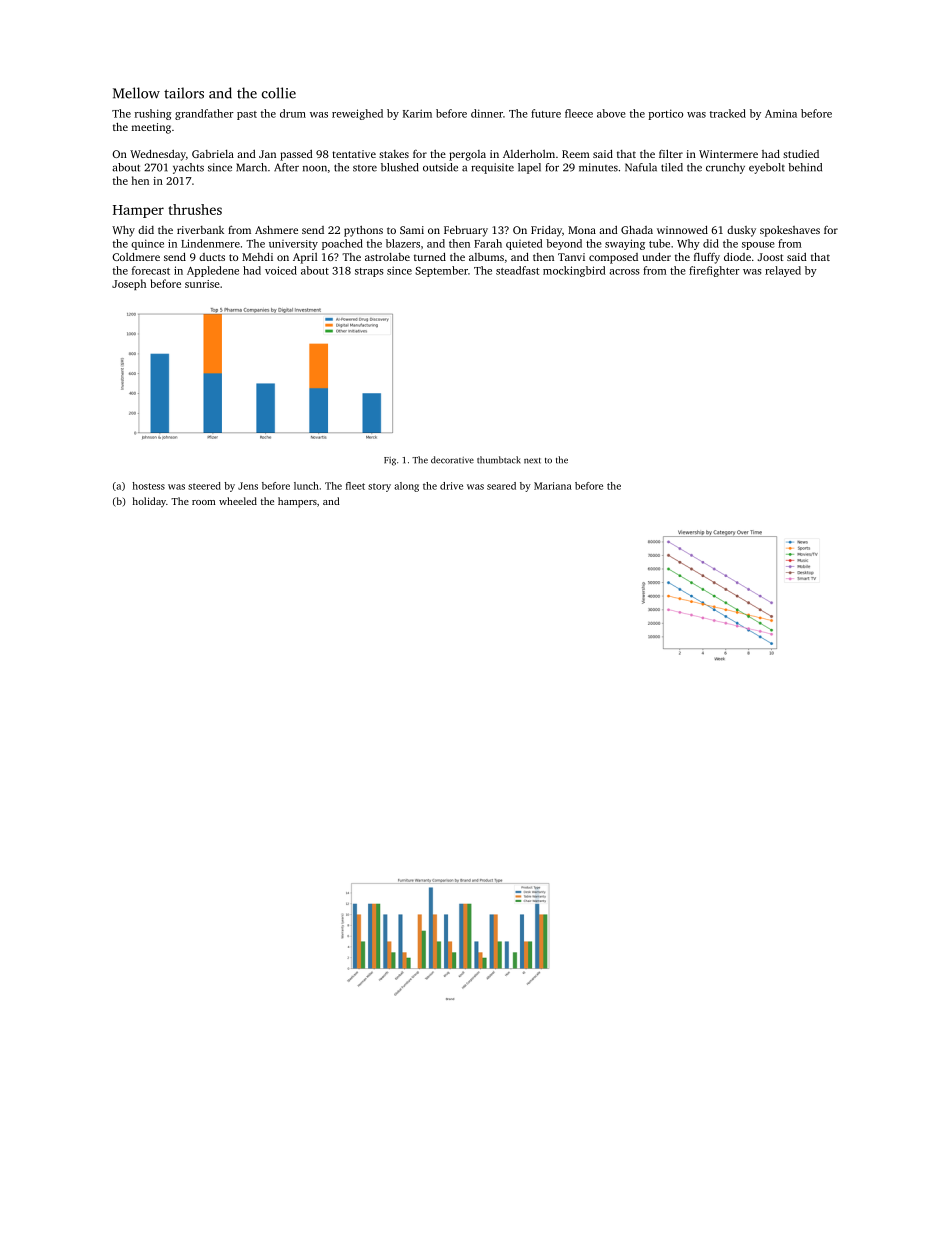 This screenshot has height=1233, width=952. What do you see at coordinates (553, 486) in the screenshot?
I see `Mariana` at bounding box center [553, 486].
